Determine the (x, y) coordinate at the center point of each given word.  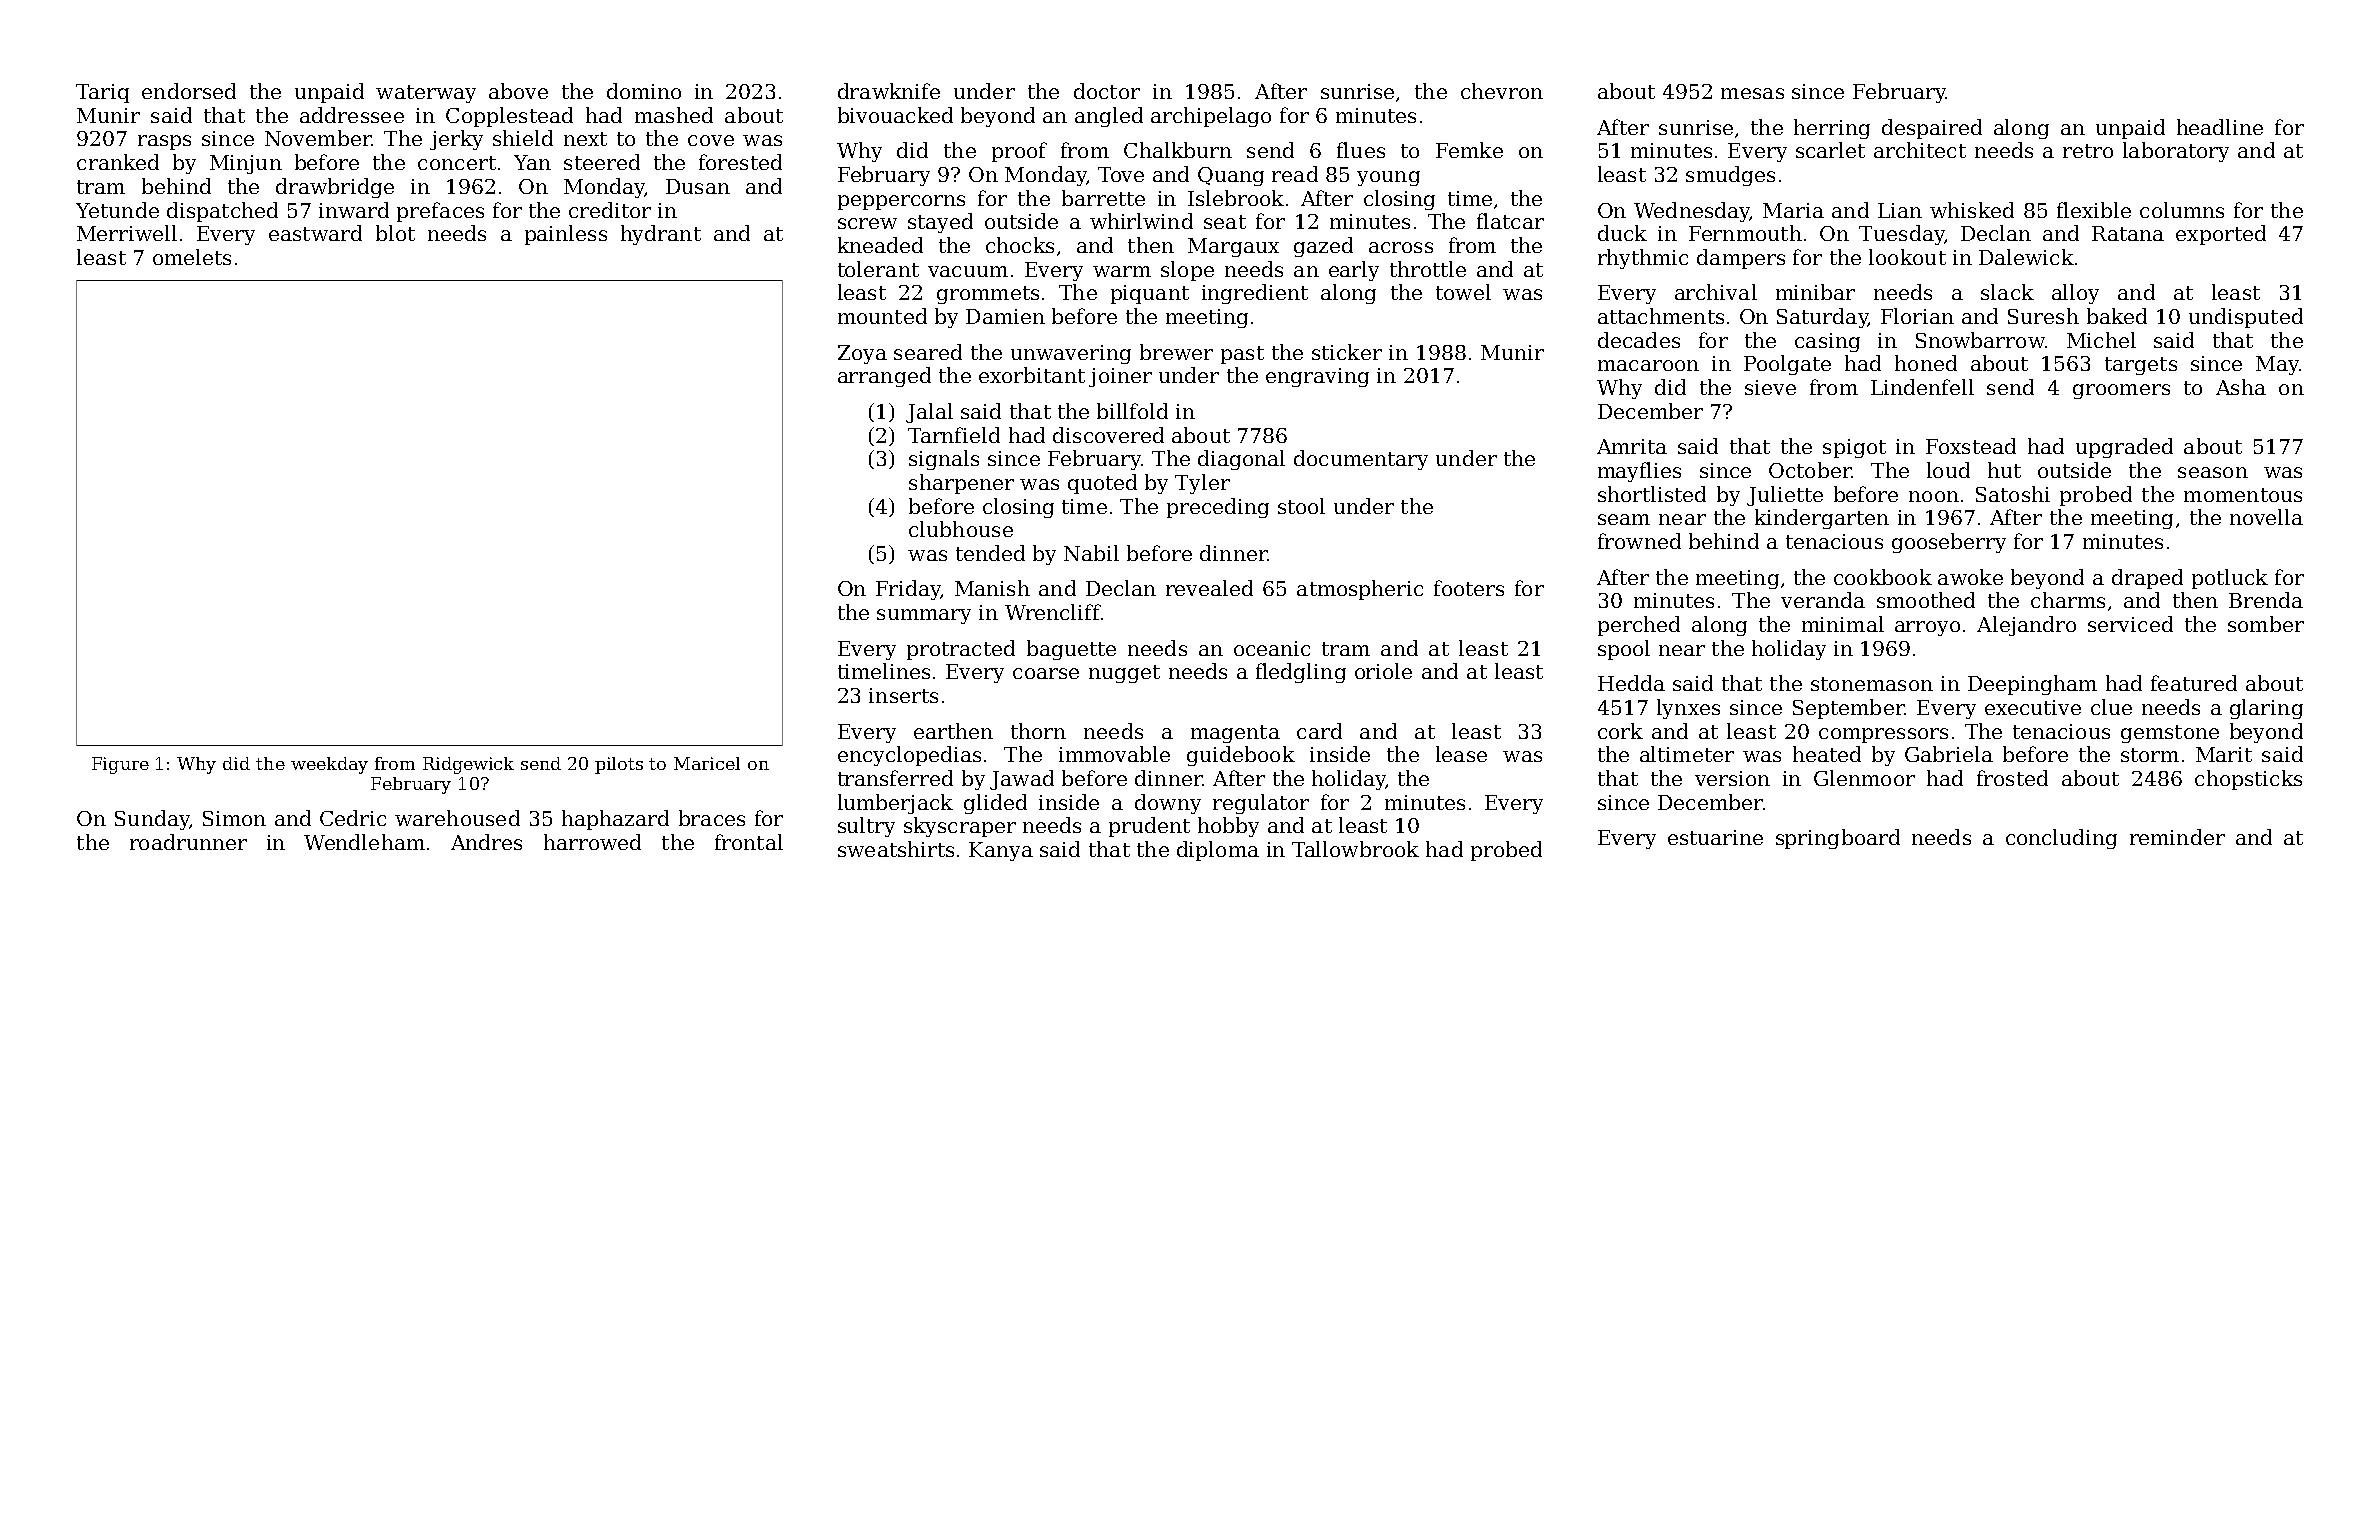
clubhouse (961, 529)
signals (944, 460)
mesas (1752, 93)
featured (2194, 683)
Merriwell (127, 233)
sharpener (961, 484)
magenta (1235, 734)
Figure (120, 765)
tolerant (878, 269)
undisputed (2246, 318)
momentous (2243, 495)
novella (2266, 517)
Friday (908, 590)
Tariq (102, 93)
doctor (1107, 91)
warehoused (457, 818)
